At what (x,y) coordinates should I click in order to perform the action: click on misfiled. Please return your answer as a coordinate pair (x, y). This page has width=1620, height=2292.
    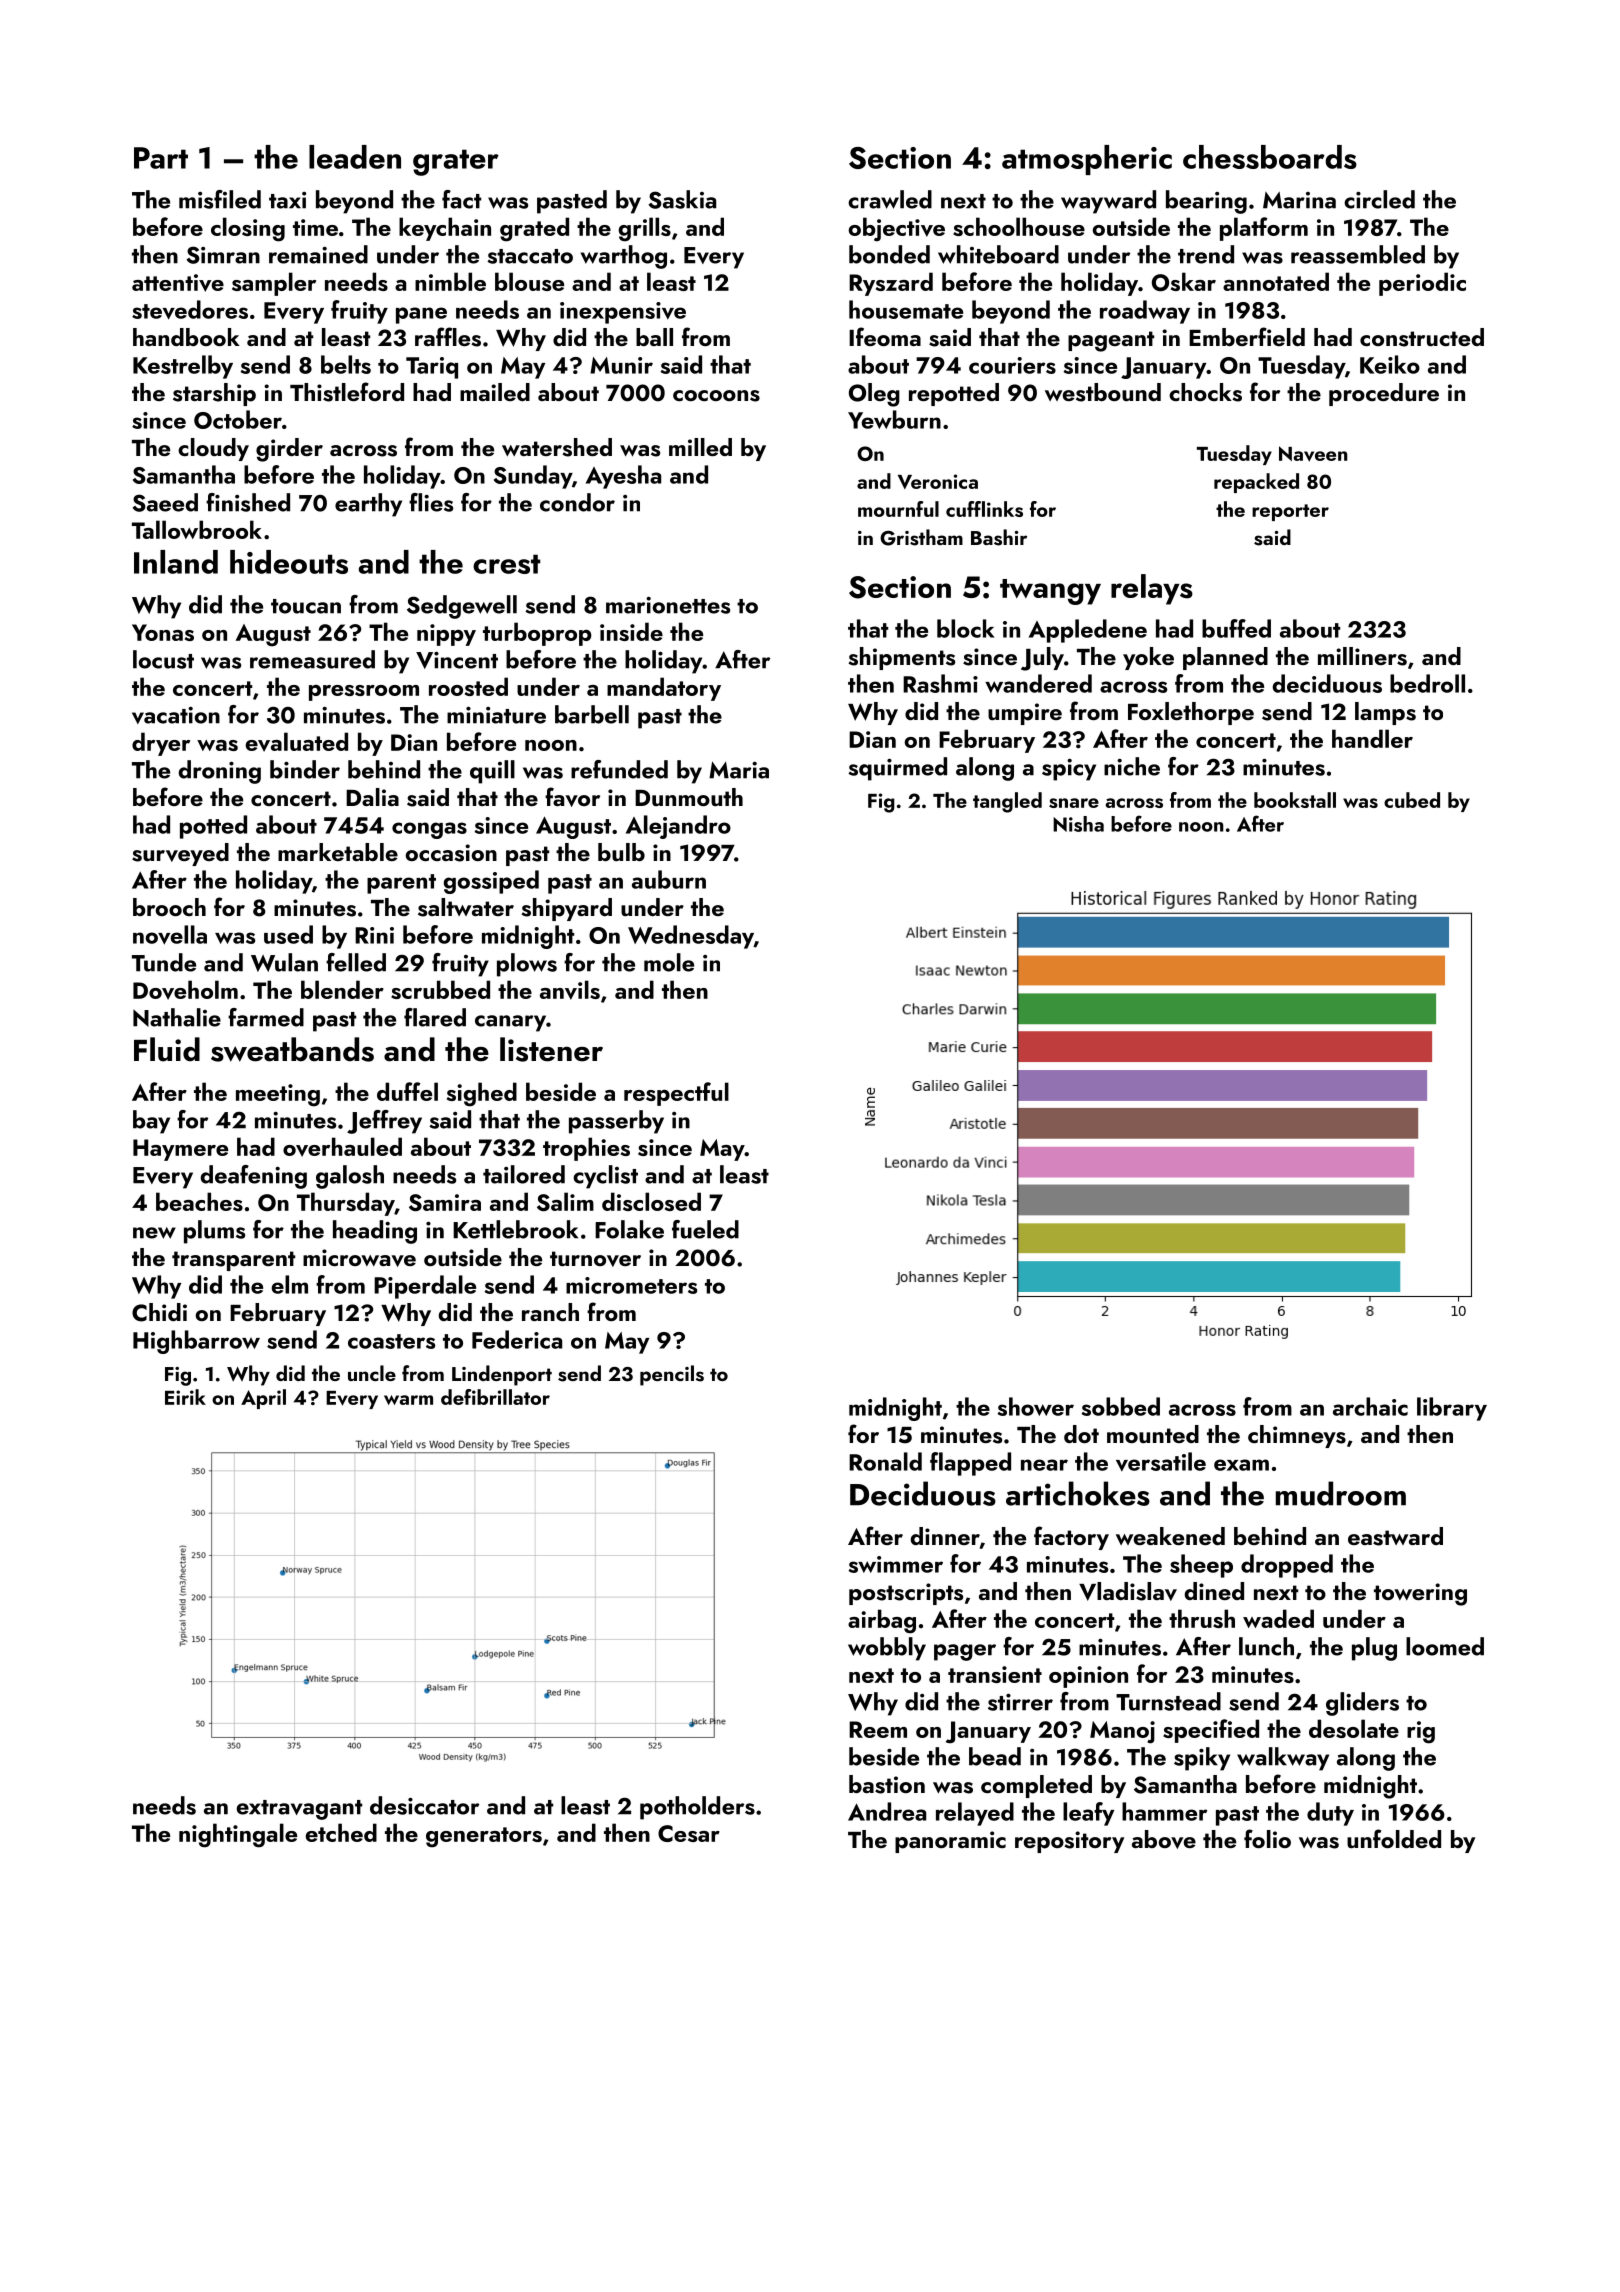
    Looking at the image, I should click on (220, 199).
